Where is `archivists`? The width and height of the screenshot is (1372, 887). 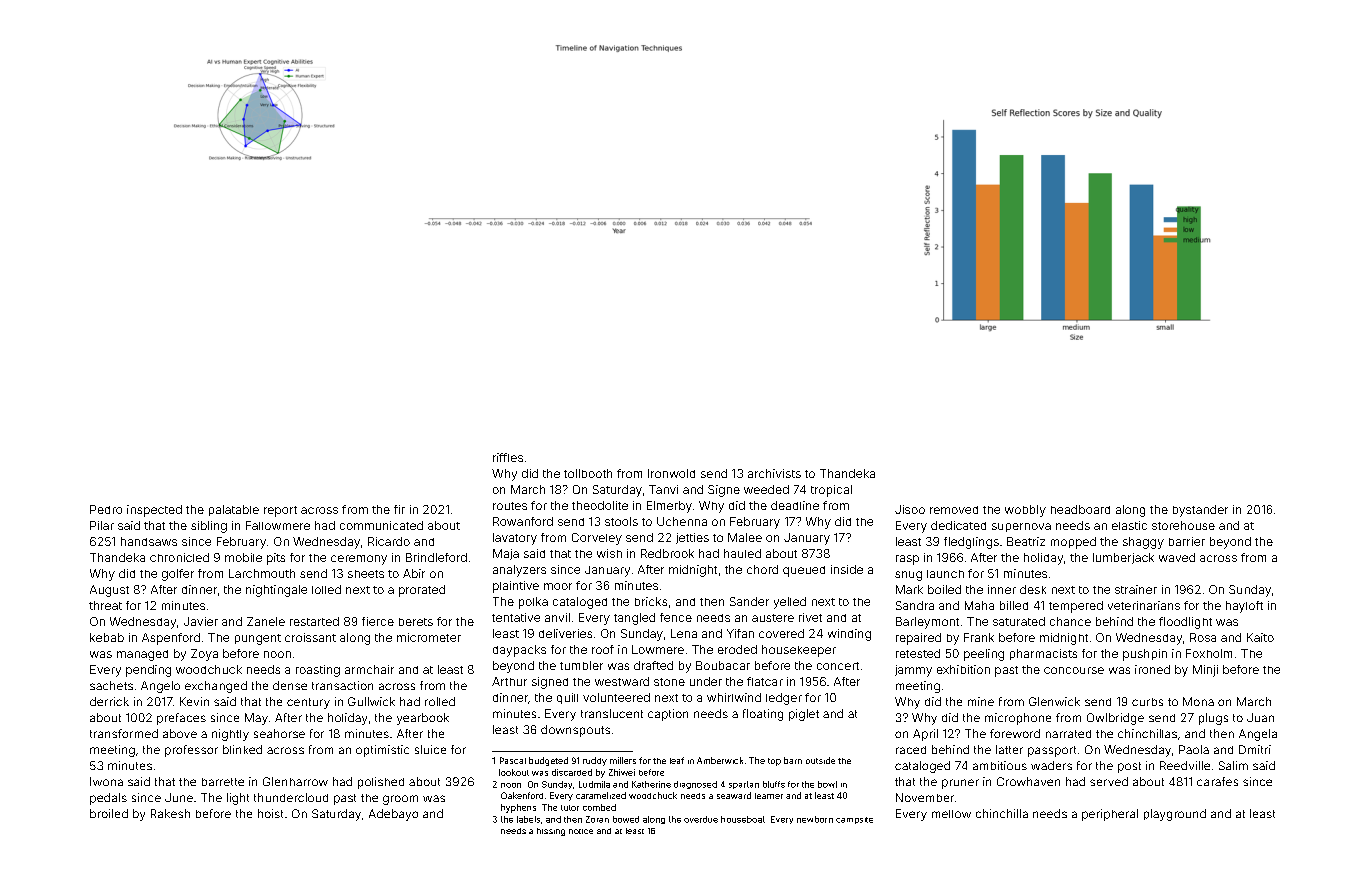
archivists is located at coordinates (774, 473).
